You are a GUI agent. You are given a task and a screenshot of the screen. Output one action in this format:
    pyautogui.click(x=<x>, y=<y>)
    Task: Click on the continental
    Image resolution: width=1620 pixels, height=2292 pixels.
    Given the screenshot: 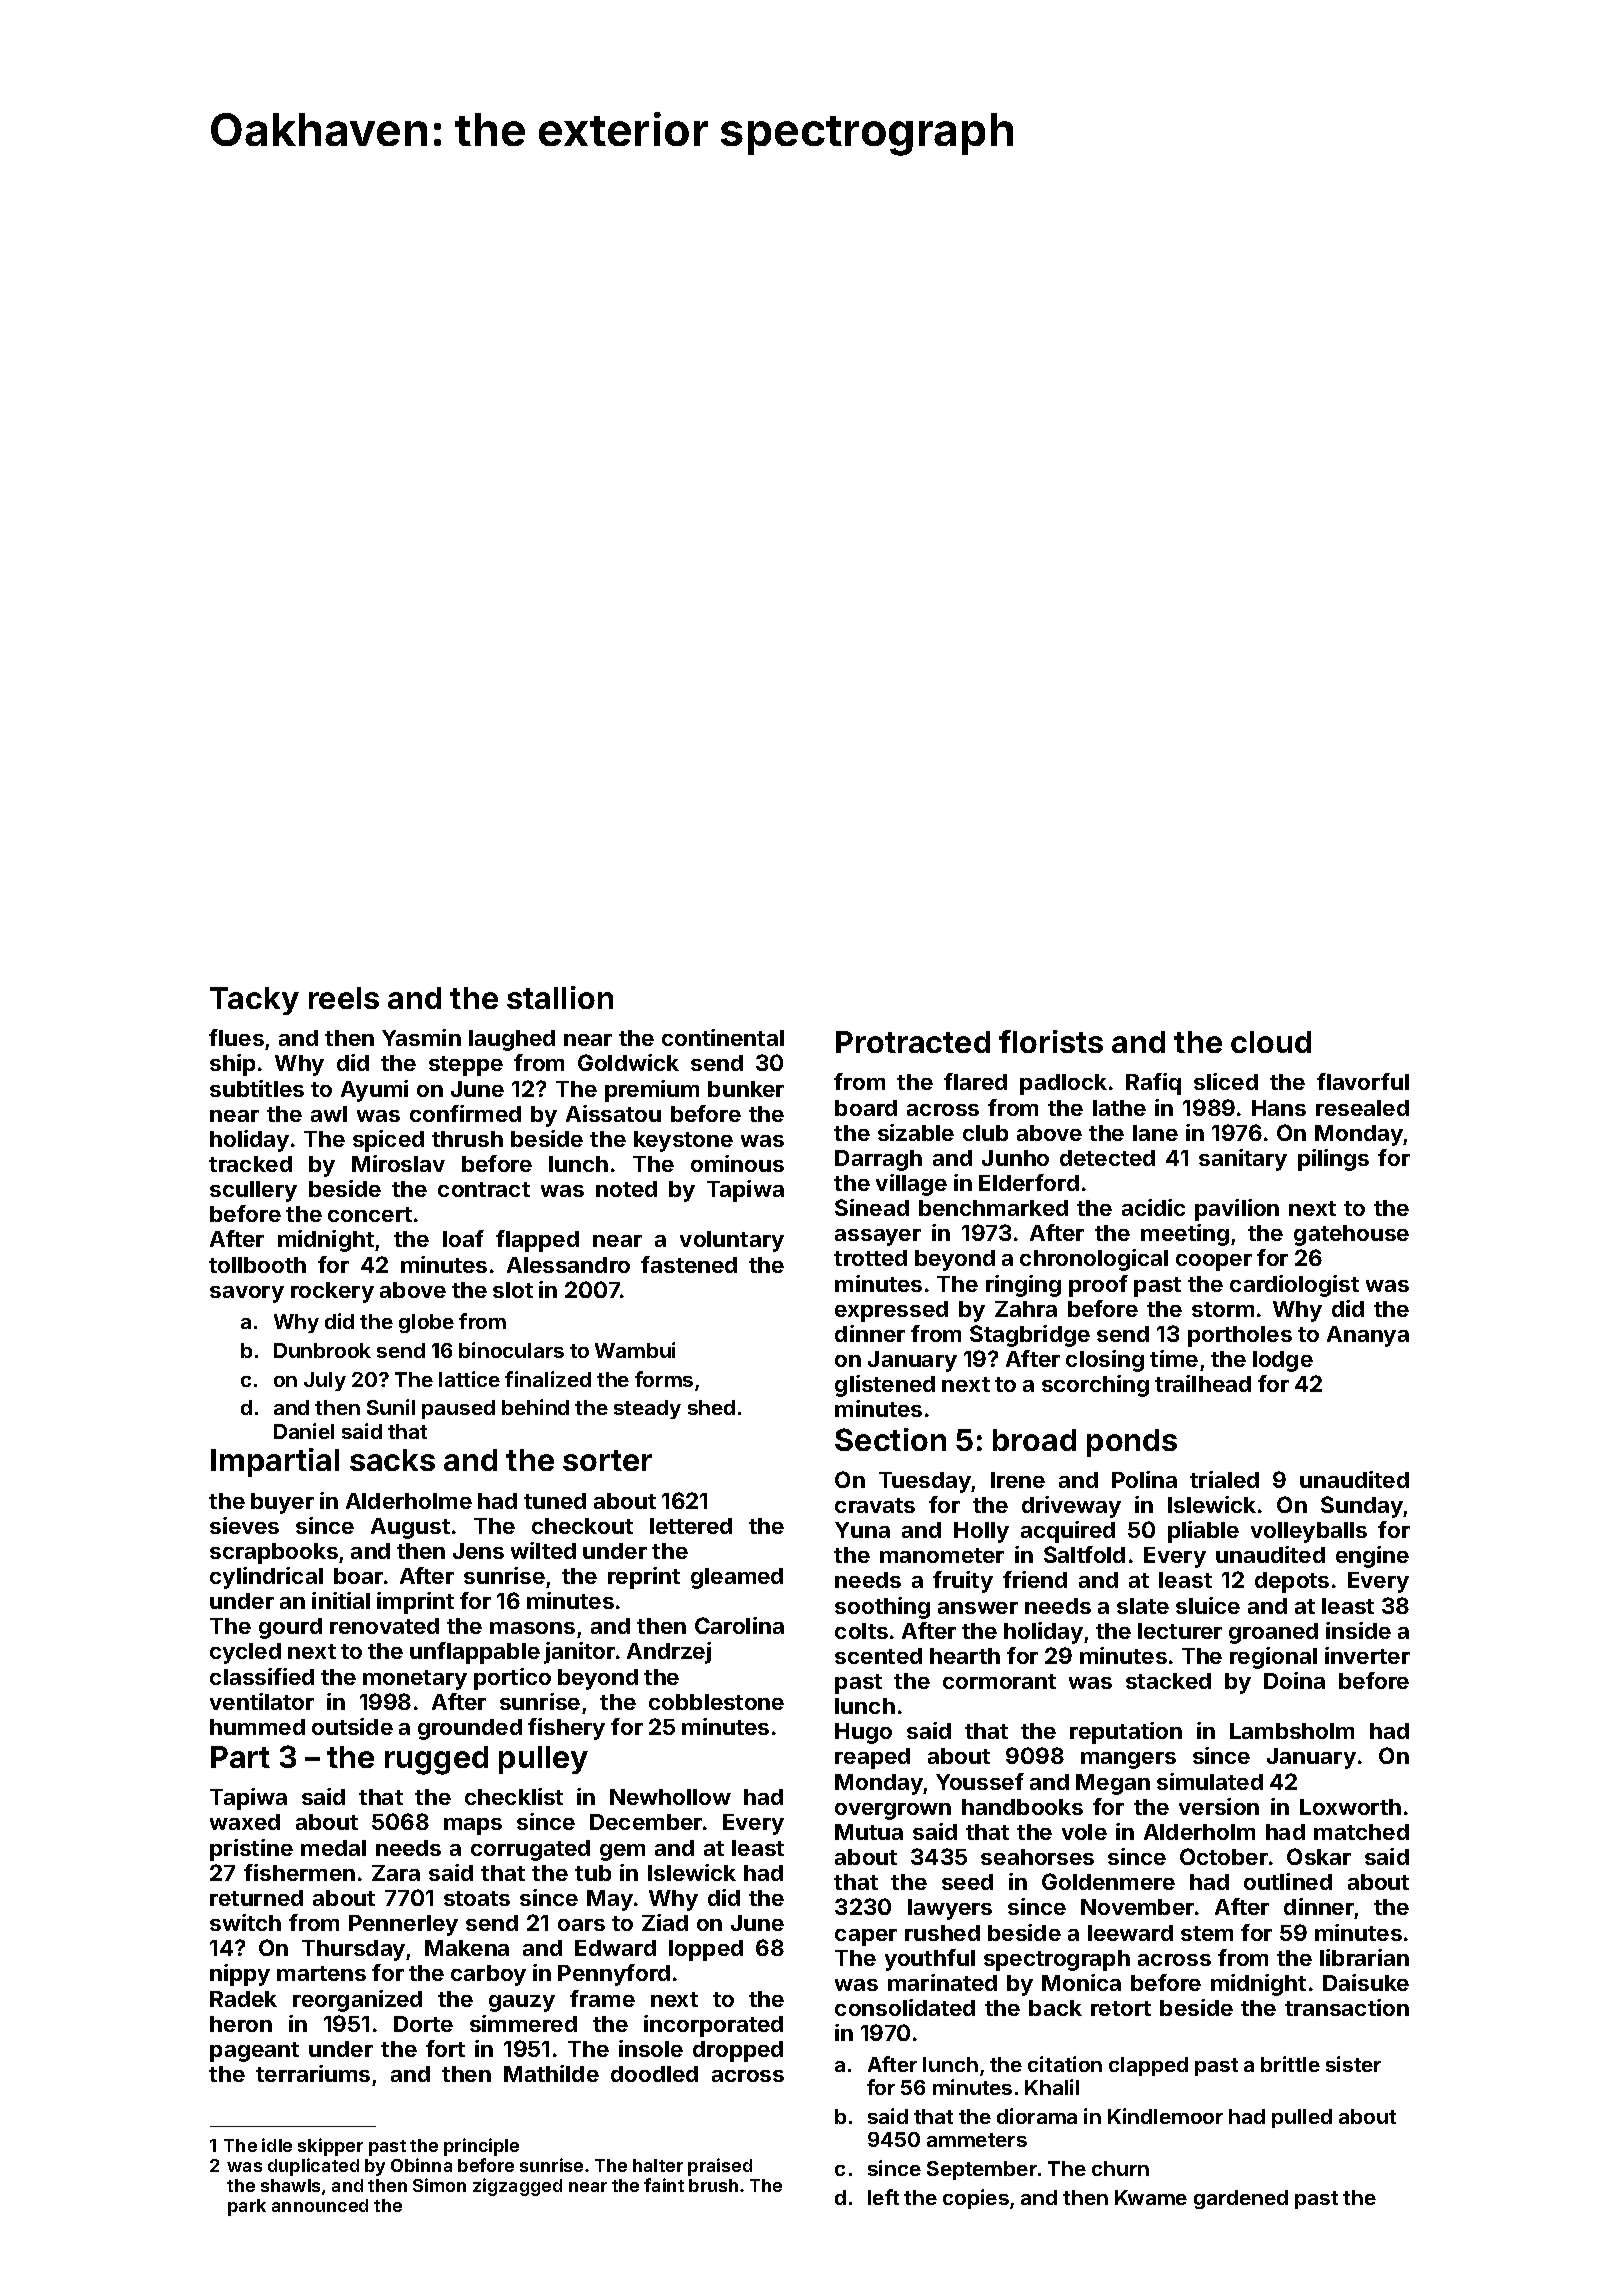 What is the action you would take?
    pyautogui.click(x=723, y=1037)
